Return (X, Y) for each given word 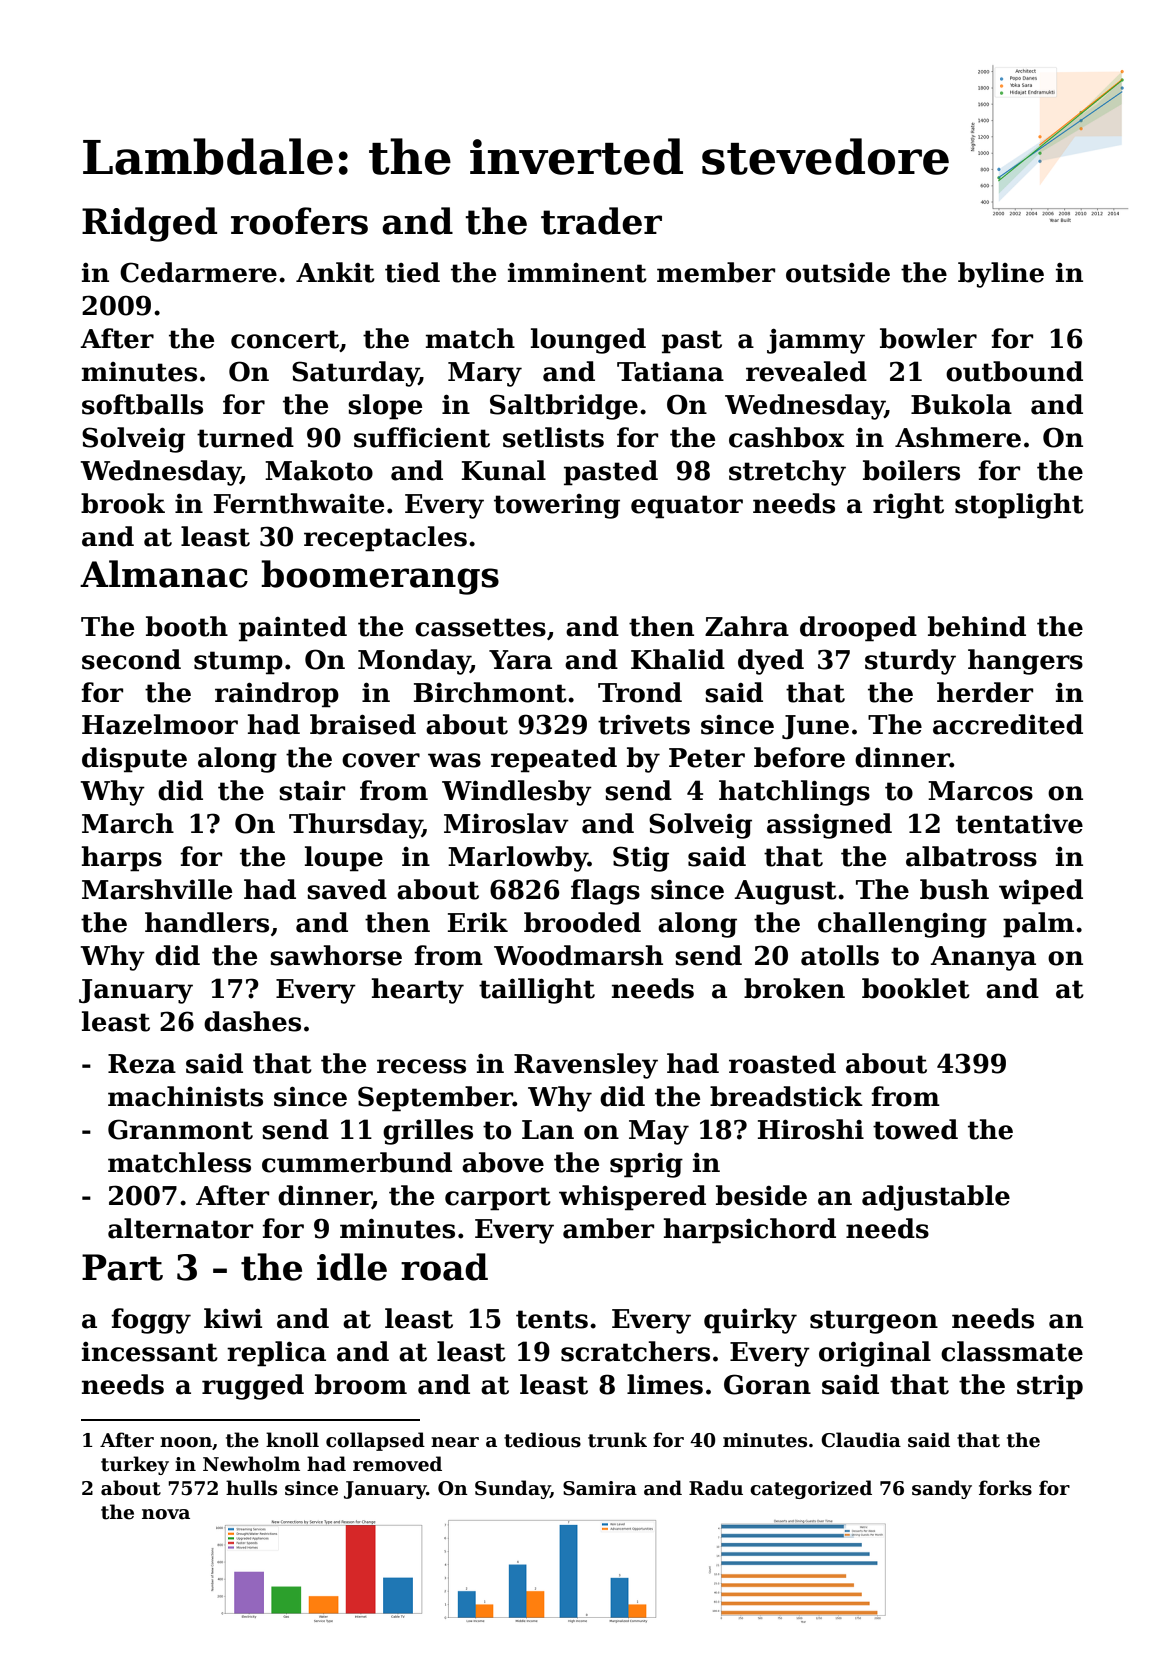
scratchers (635, 1351)
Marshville (157, 889)
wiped (1041, 892)
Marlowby (518, 859)
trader (601, 221)
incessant (150, 1352)
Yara (520, 660)
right (908, 506)
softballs (142, 404)
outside (838, 272)
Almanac (164, 574)
